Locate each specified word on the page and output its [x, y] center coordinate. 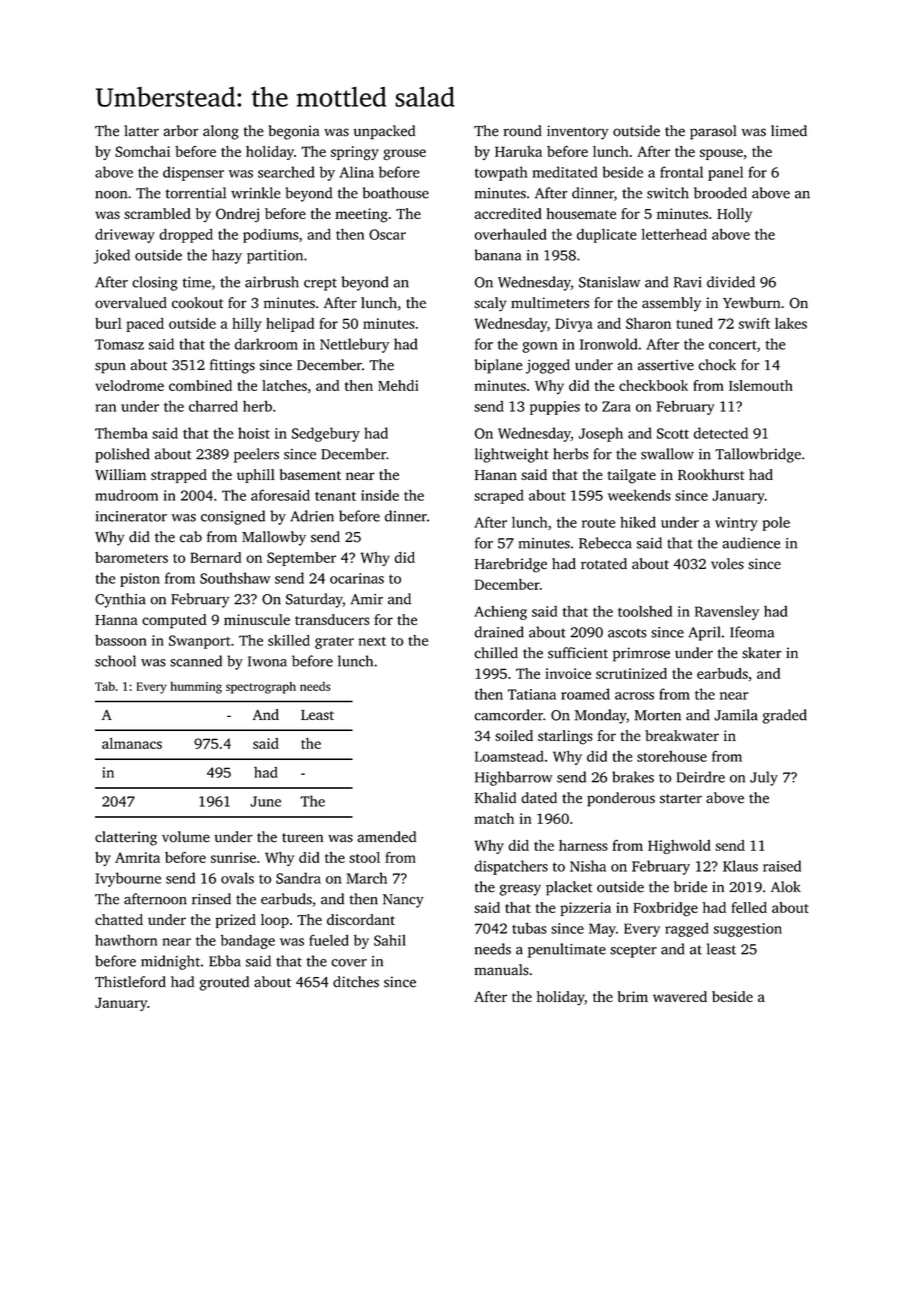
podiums [270, 236]
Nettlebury [354, 345]
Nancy [403, 901]
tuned [694, 323]
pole [776, 523]
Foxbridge [665, 909]
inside [380, 495]
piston [140, 580]
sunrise [233, 857]
